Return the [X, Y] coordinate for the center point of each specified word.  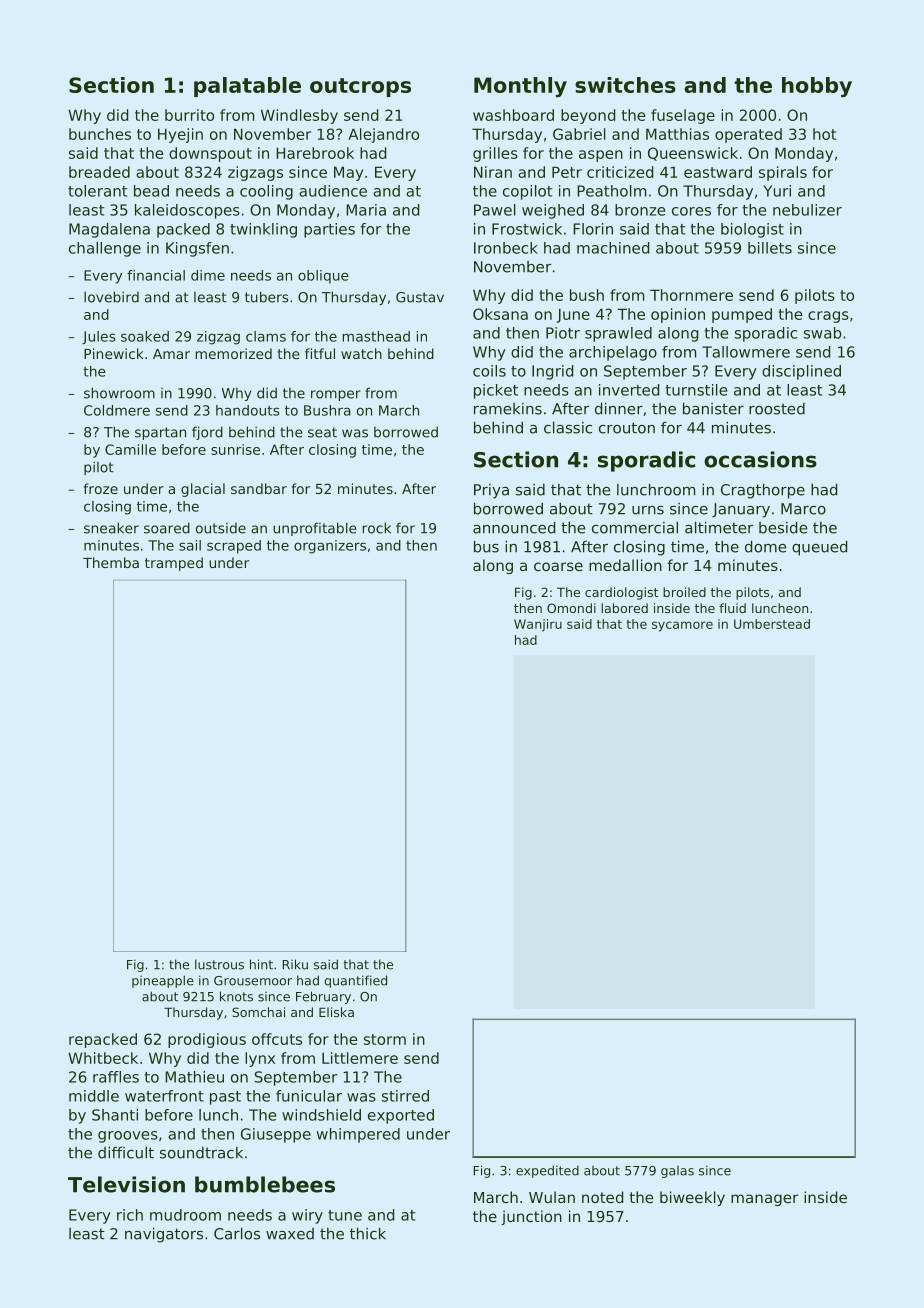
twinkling [263, 230]
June [573, 315]
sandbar [259, 488]
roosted [777, 409]
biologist [752, 230]
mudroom [185, 1215]
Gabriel [579, 134]
